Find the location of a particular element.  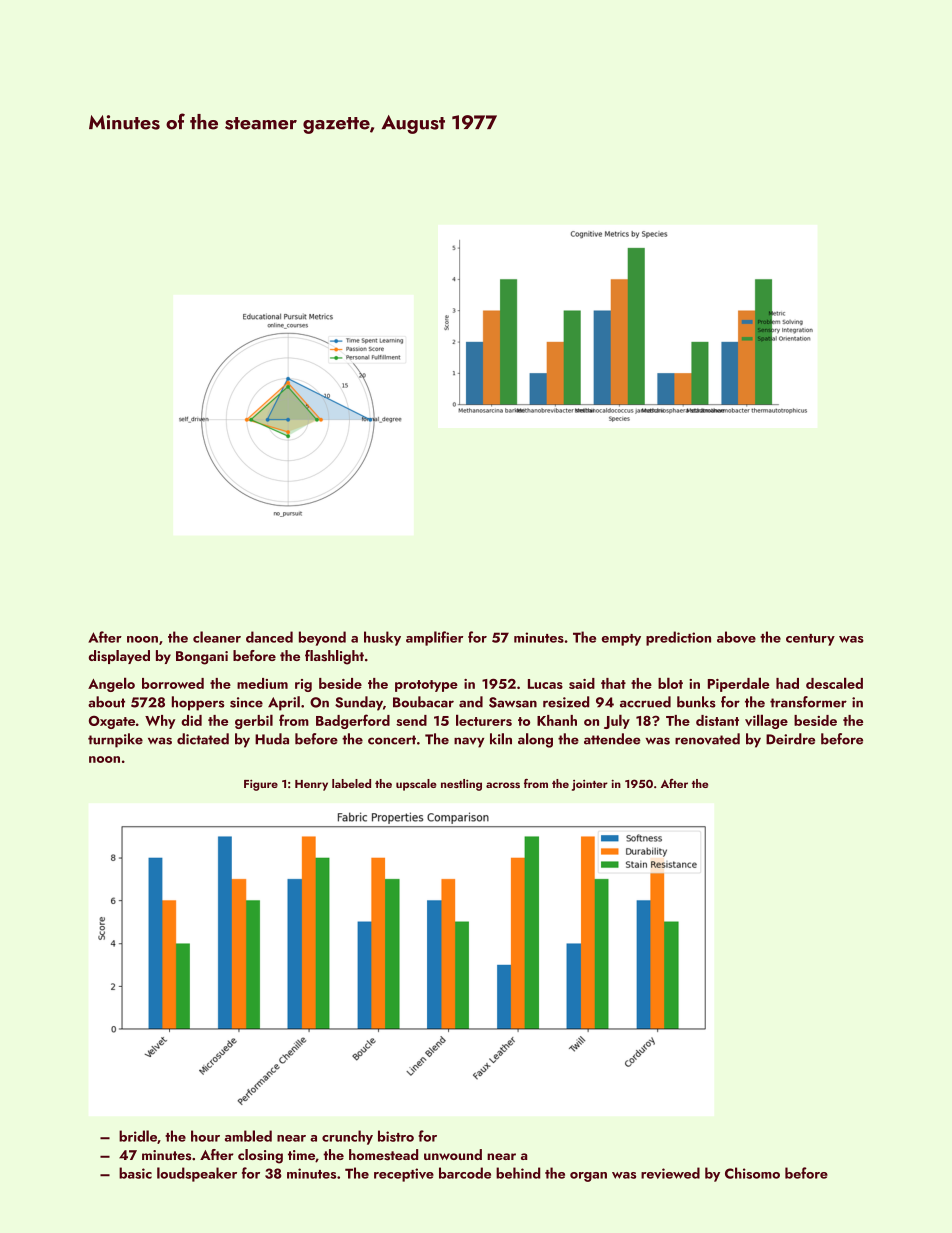

Chisomo is located at coordinates (752, 1173).
